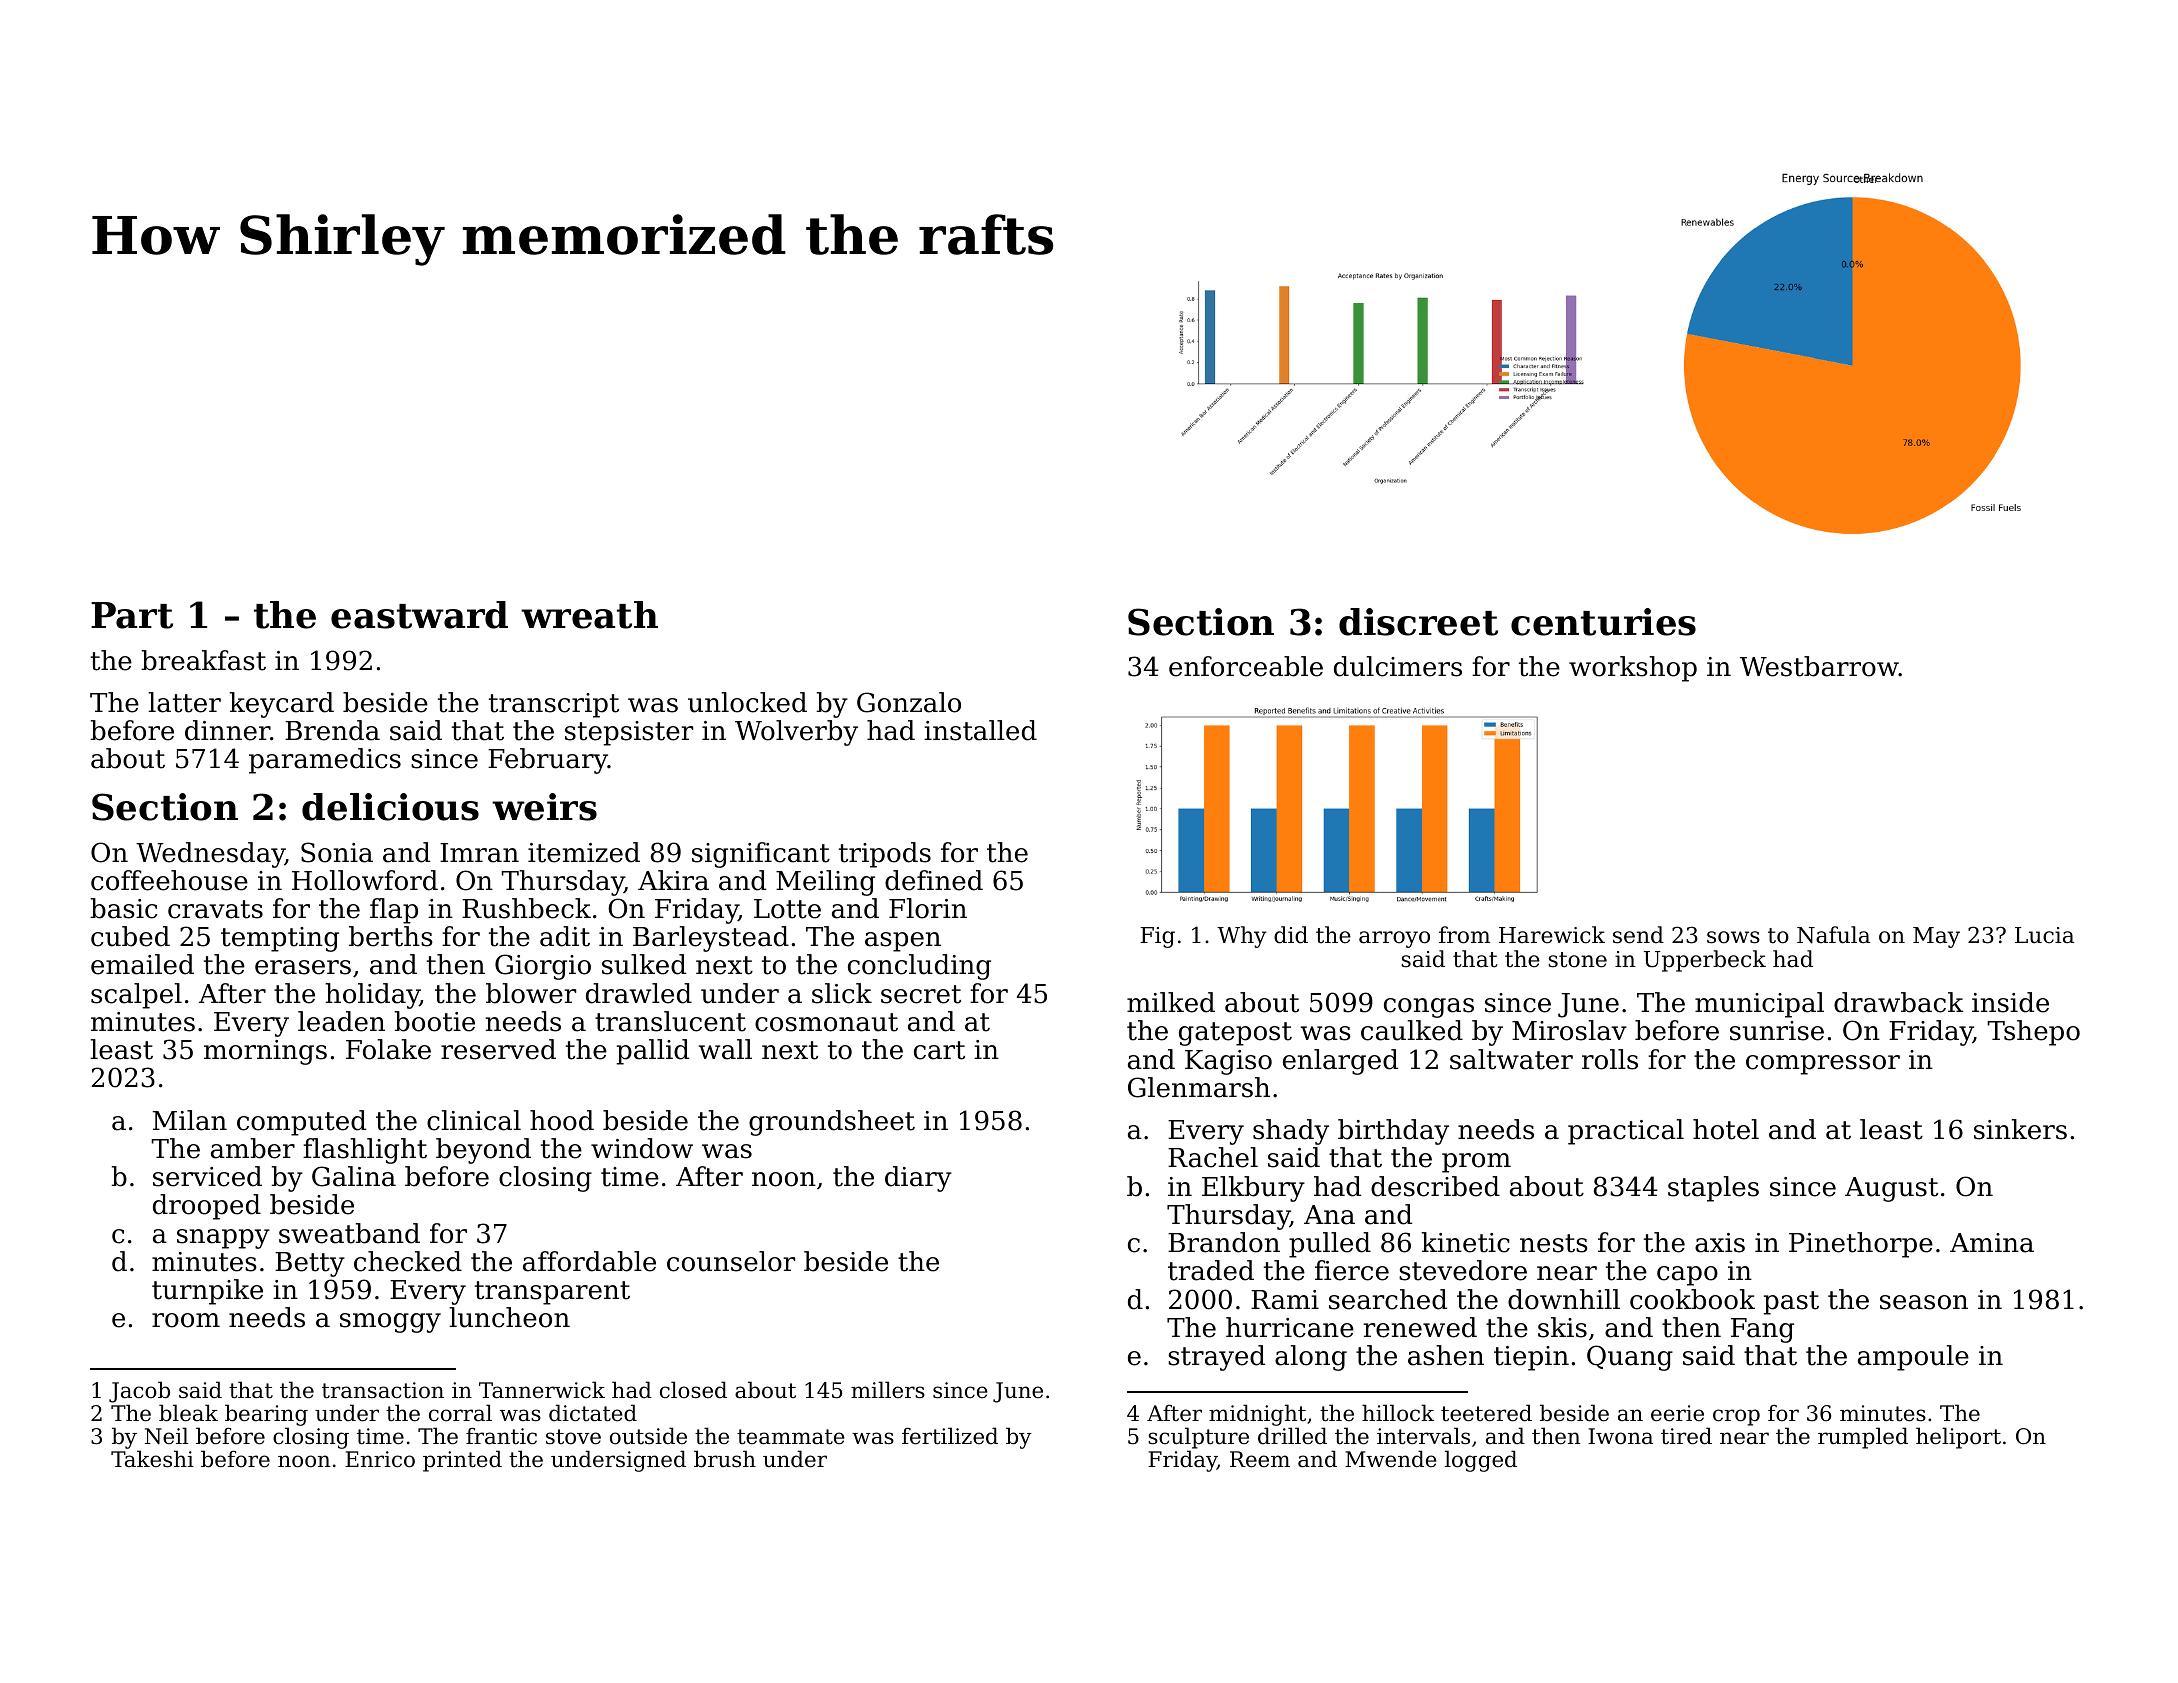 The width and height of the screenshot is (2178, 1683). Describe the element at coordinates (1291, 935) in the screenshot. I see `did` at that location.
